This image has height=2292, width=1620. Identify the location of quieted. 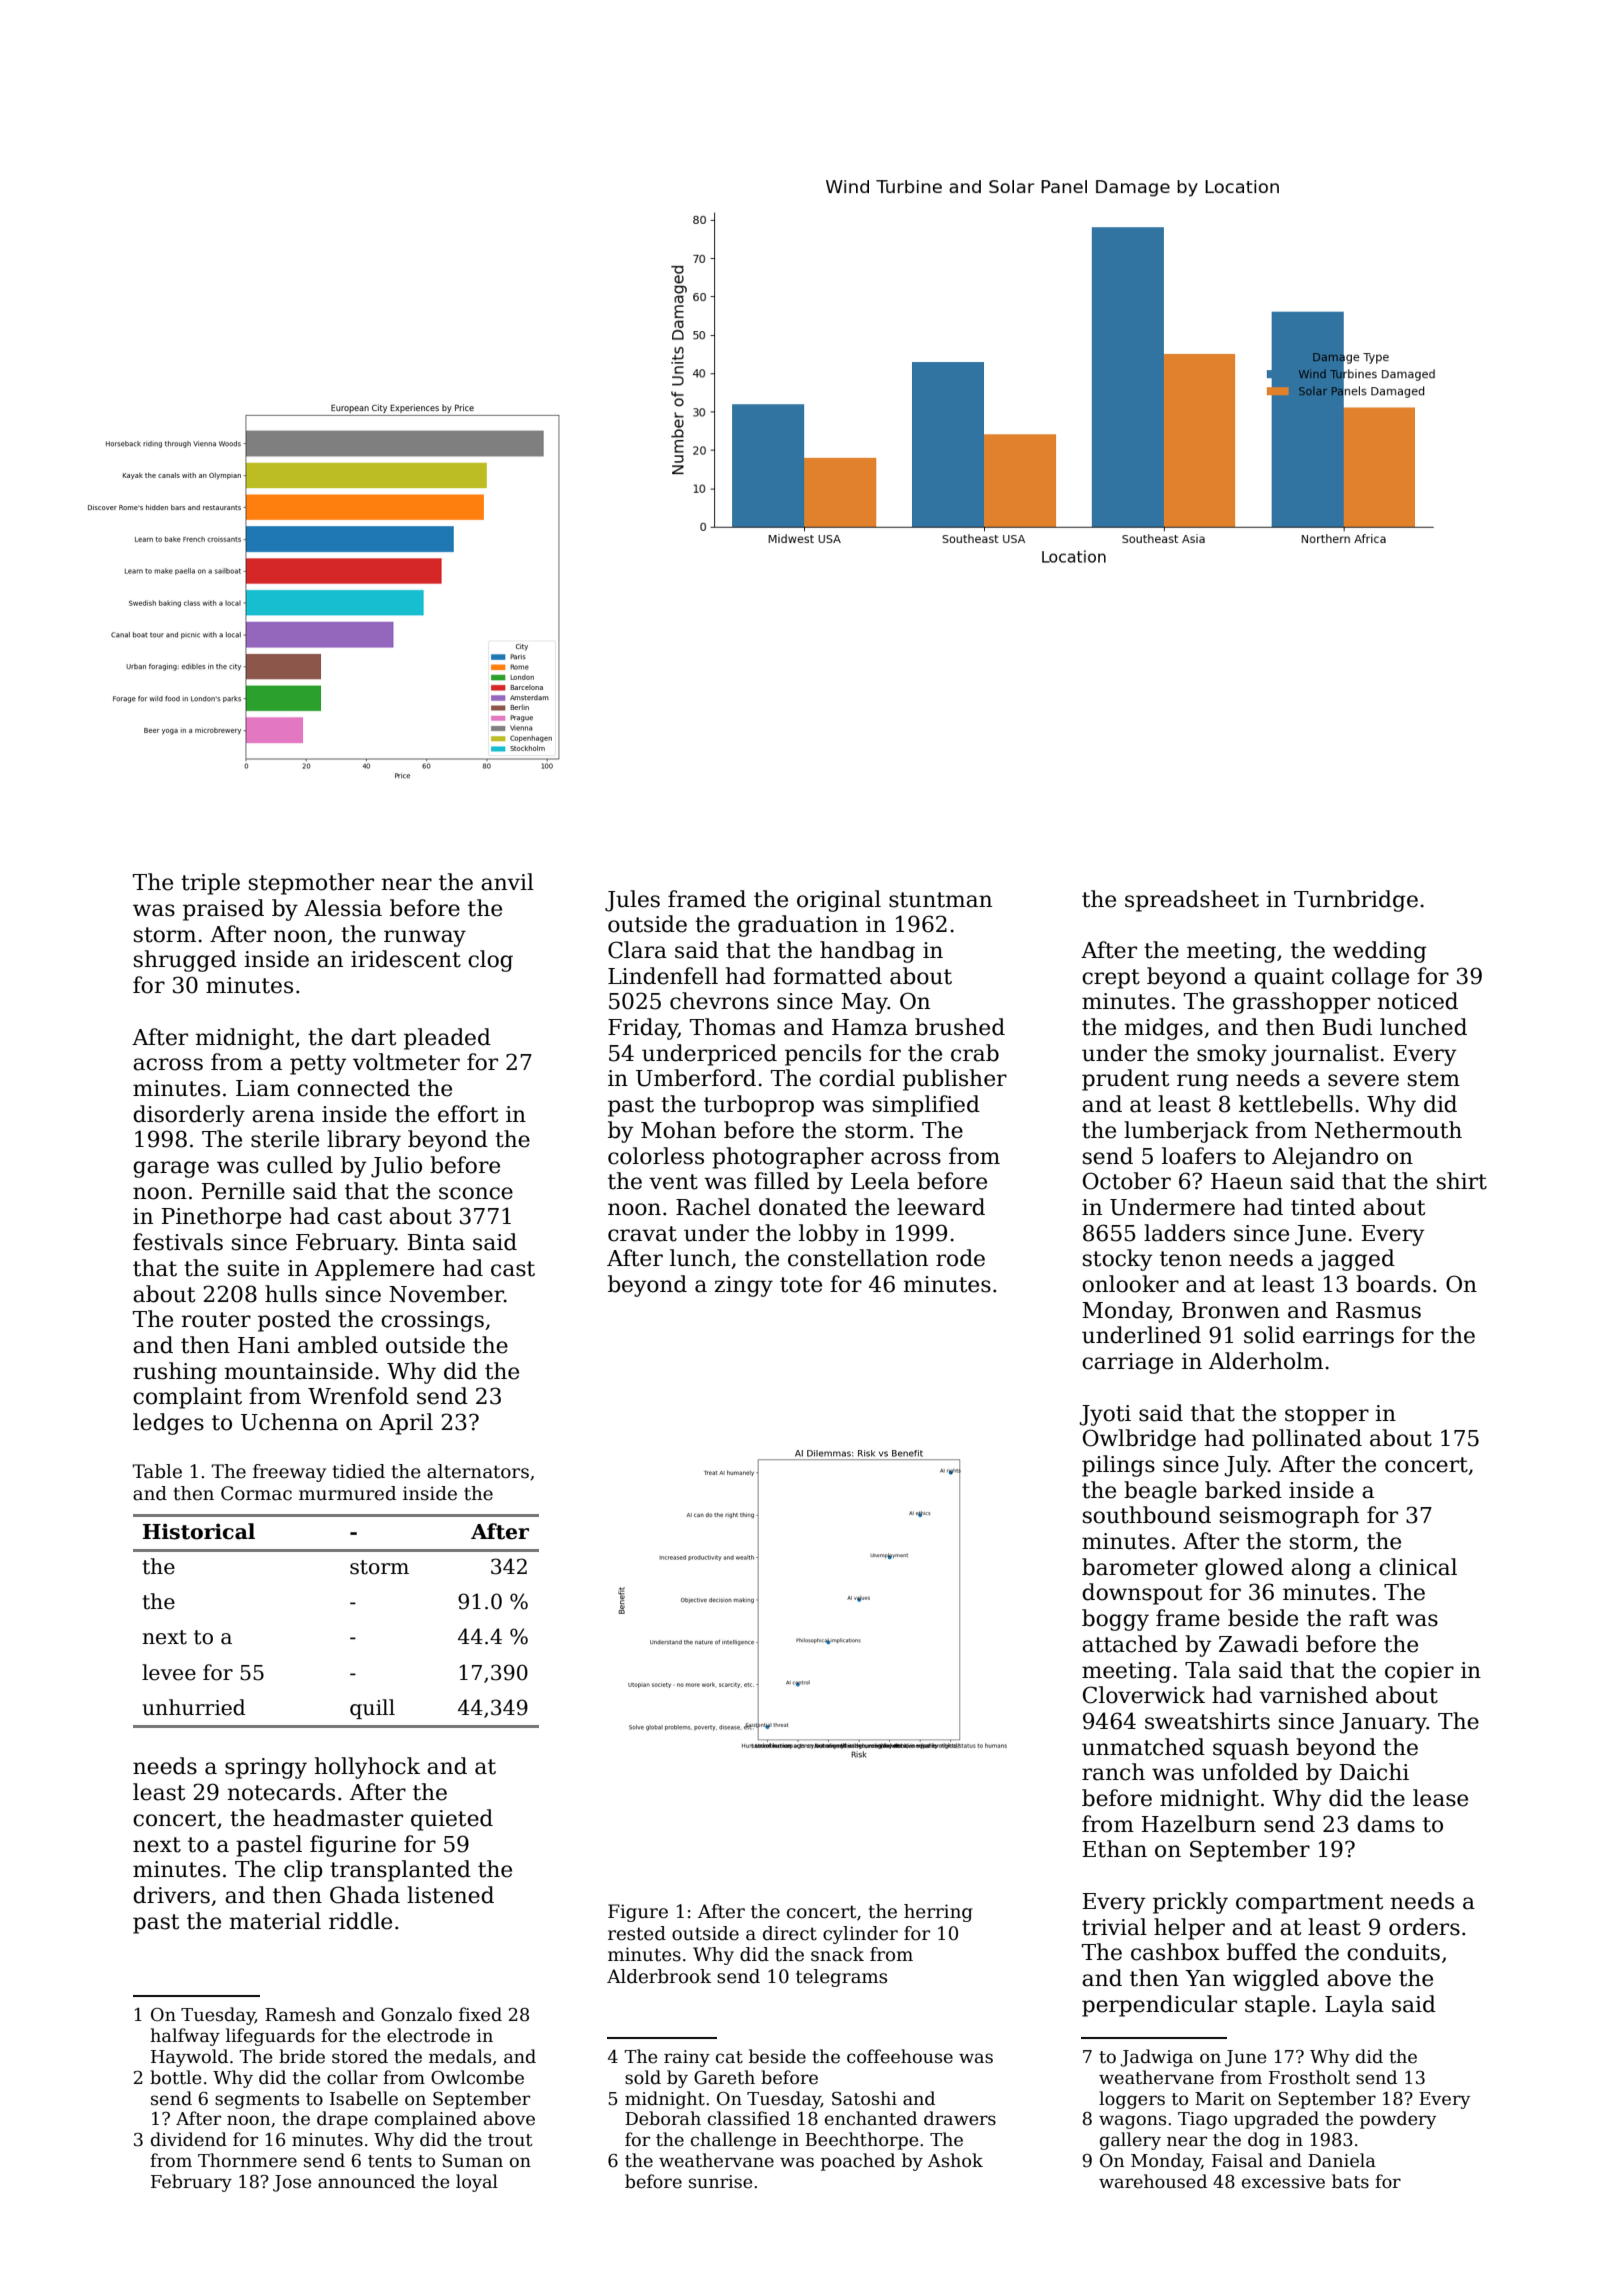
(452, 1820).
